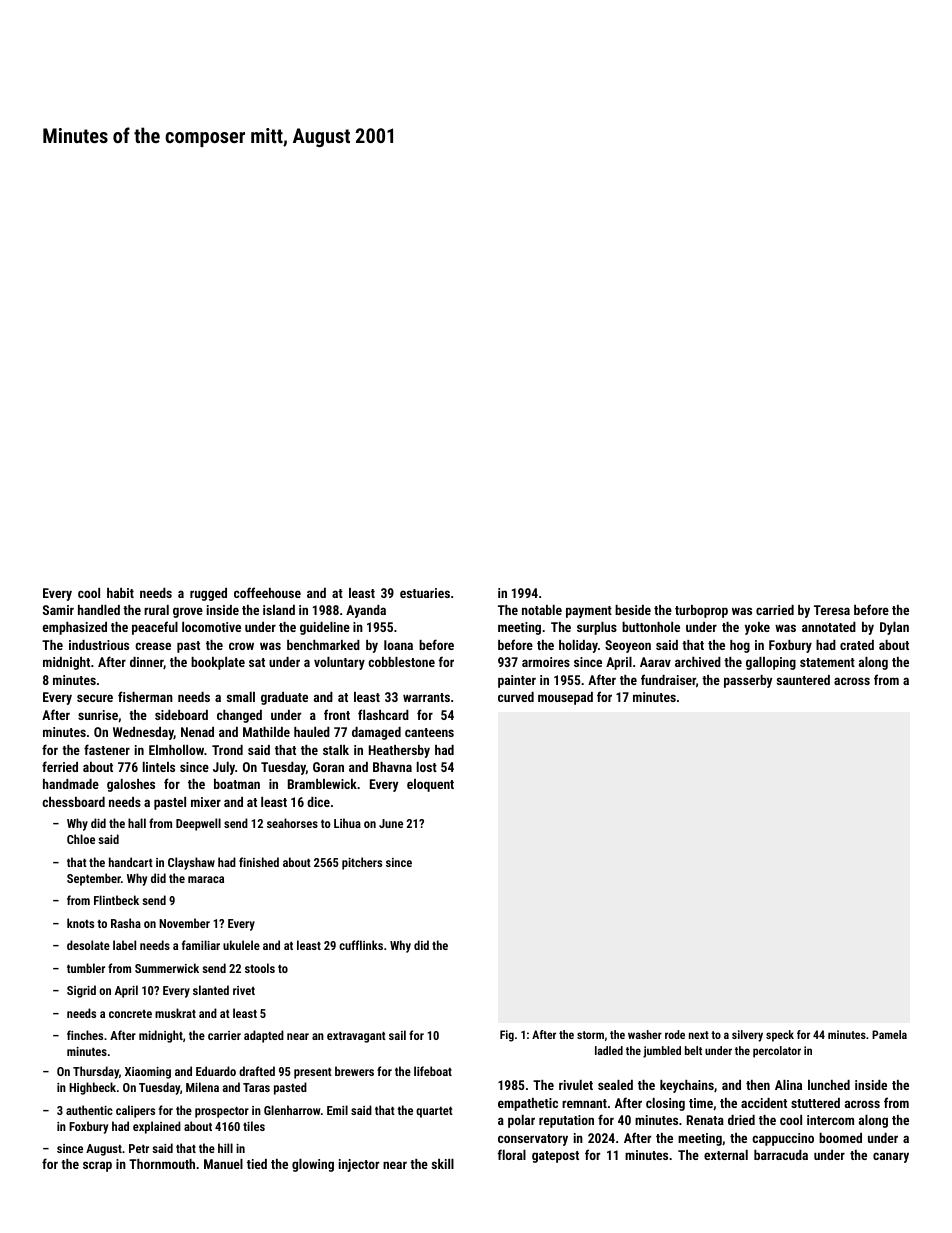  I want to click on rivulet, so click(576, 1085).
